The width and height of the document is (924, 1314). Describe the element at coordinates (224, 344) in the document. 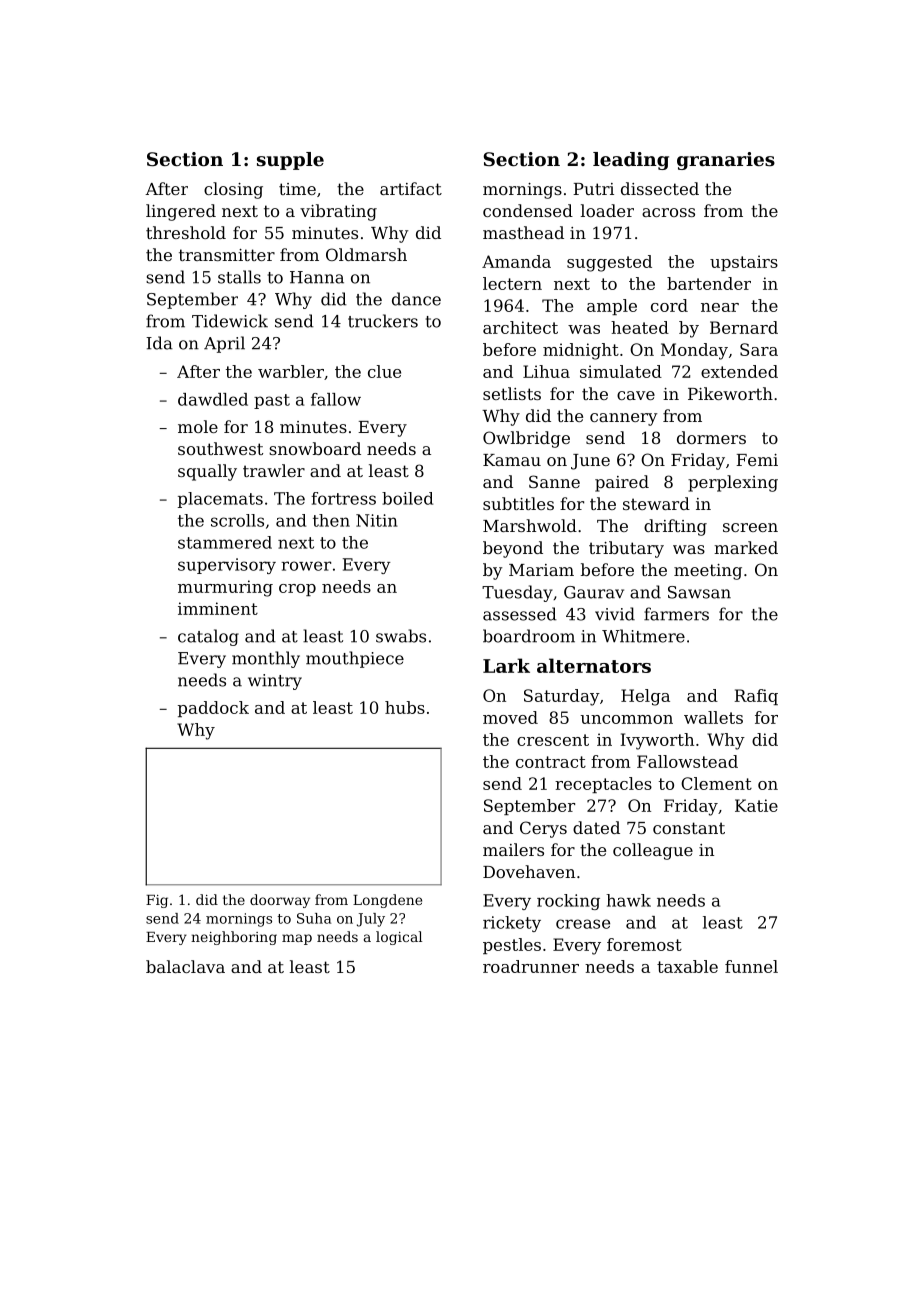

I see `April` at that location.
